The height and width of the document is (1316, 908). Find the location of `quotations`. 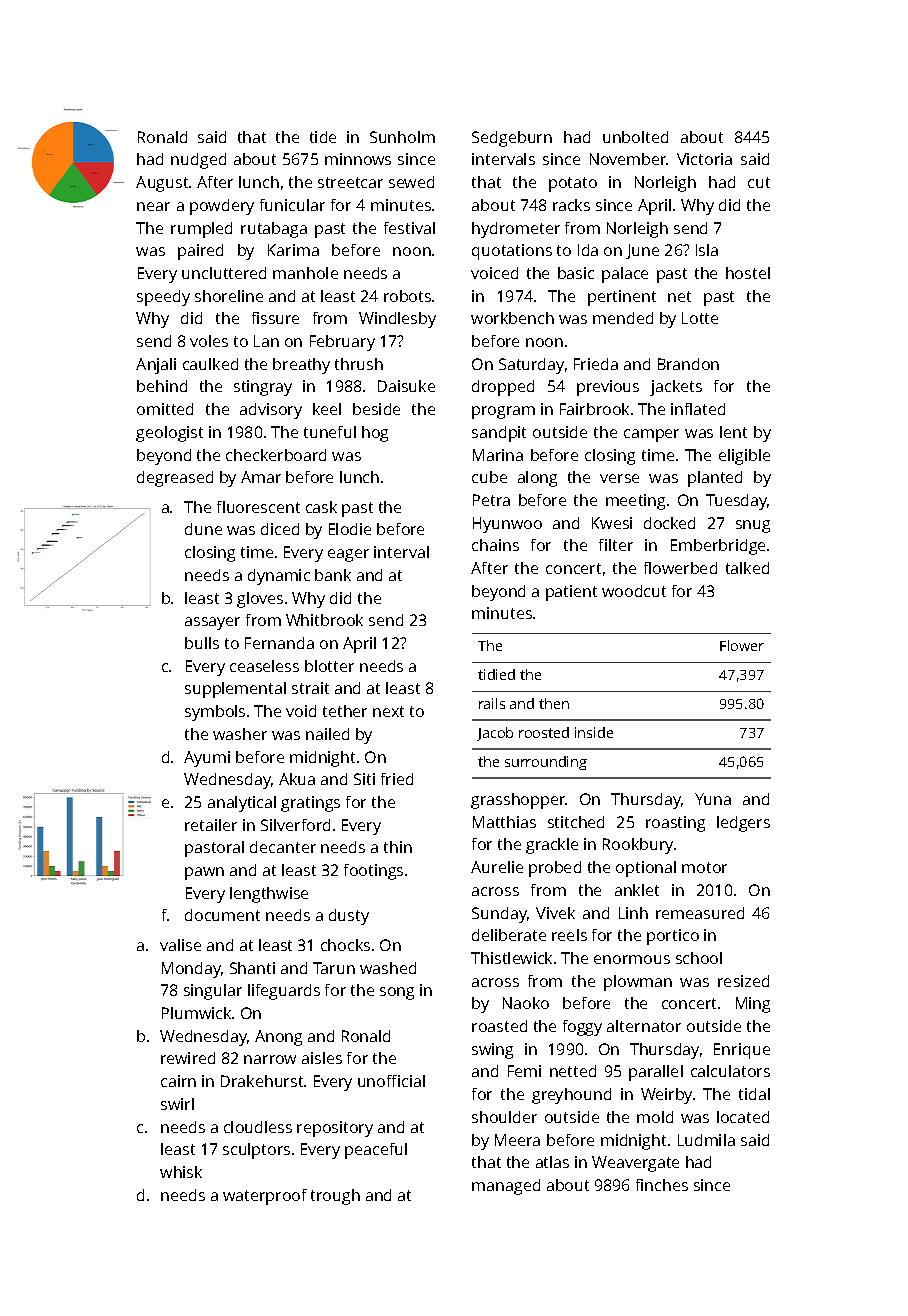

quotations is located at coordinates (512, 252).
